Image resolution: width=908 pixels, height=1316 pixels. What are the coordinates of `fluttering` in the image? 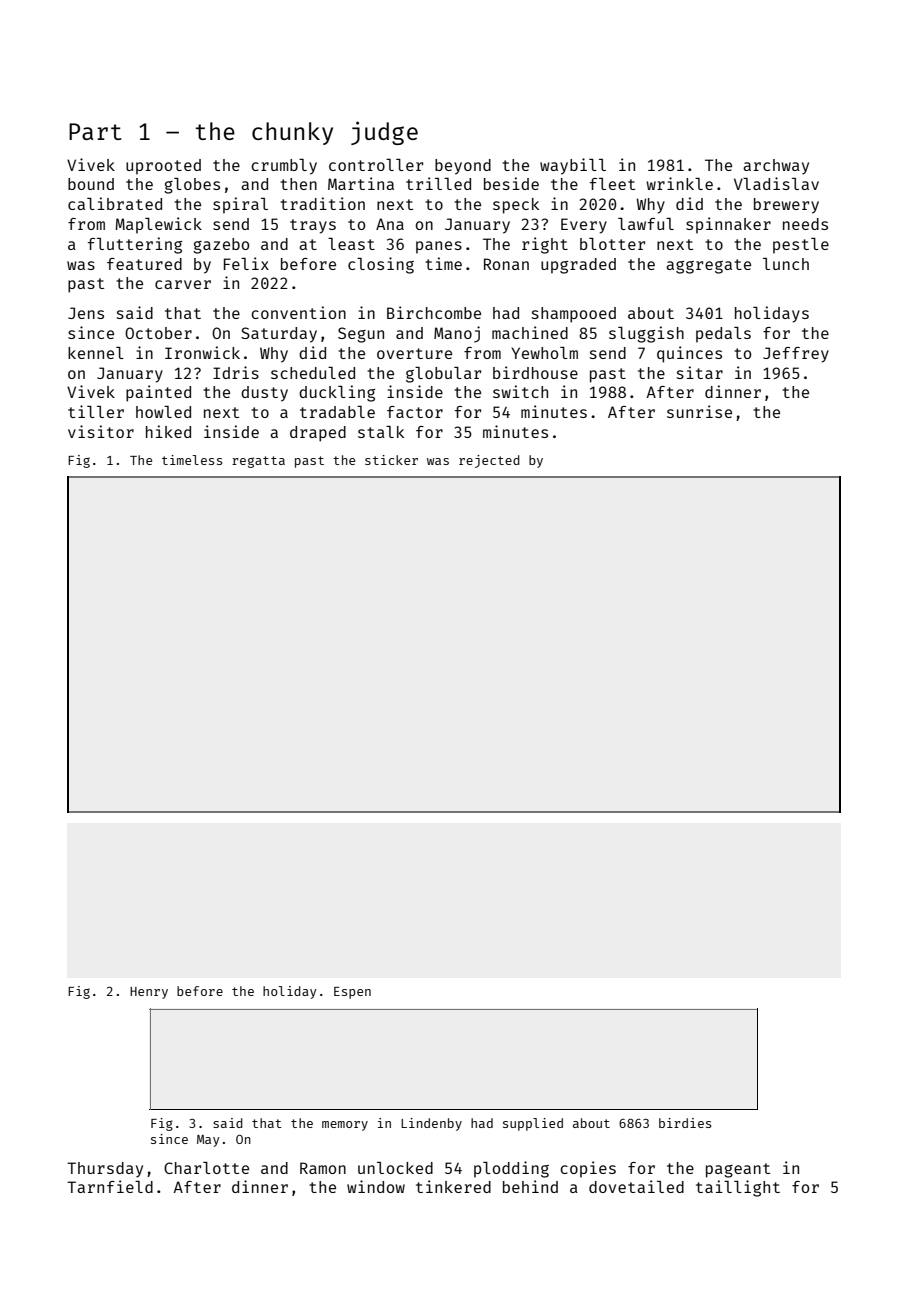 It's located at (135, 245).
